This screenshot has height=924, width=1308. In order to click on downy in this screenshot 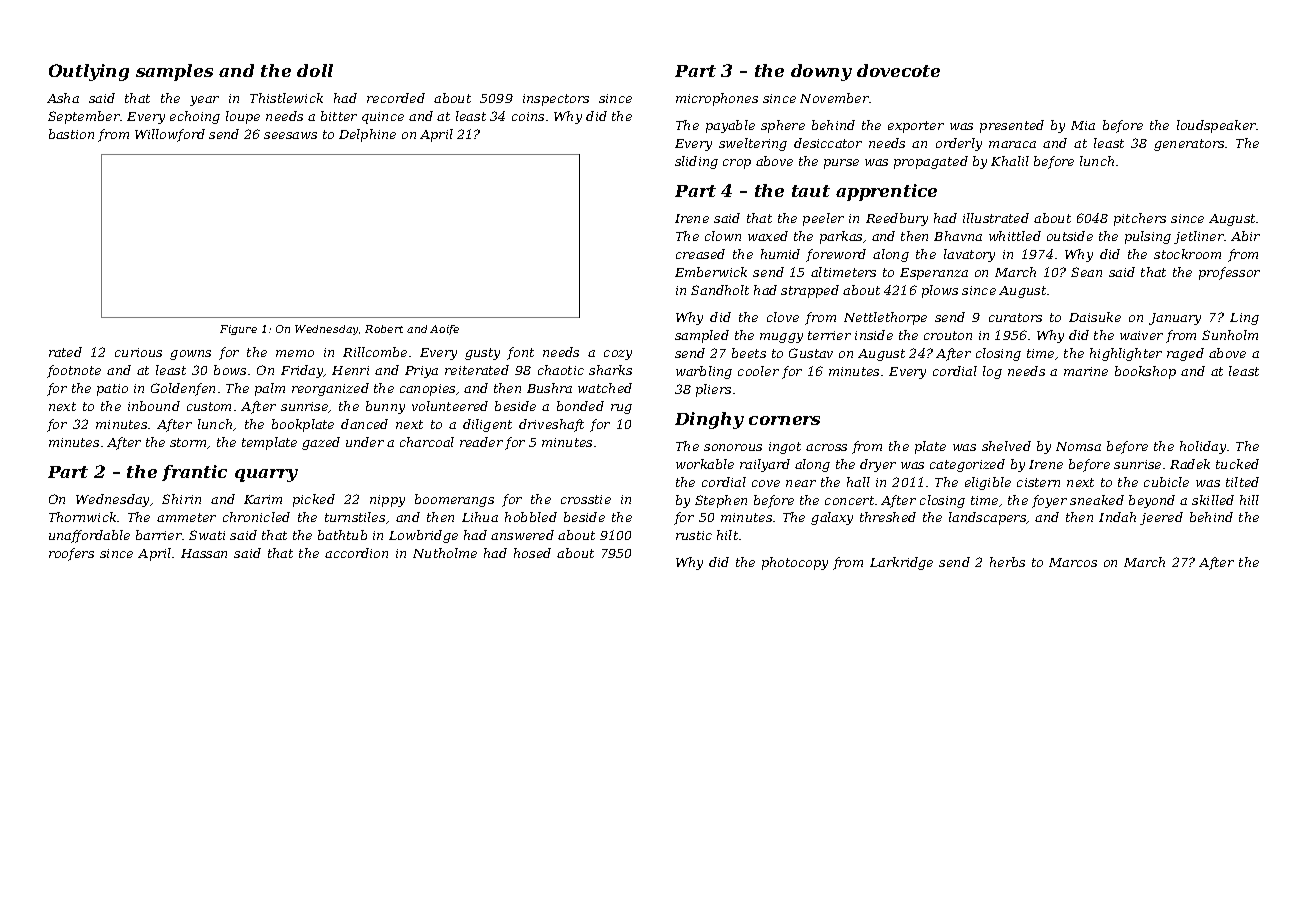, I will do `click(821, 72)`.
